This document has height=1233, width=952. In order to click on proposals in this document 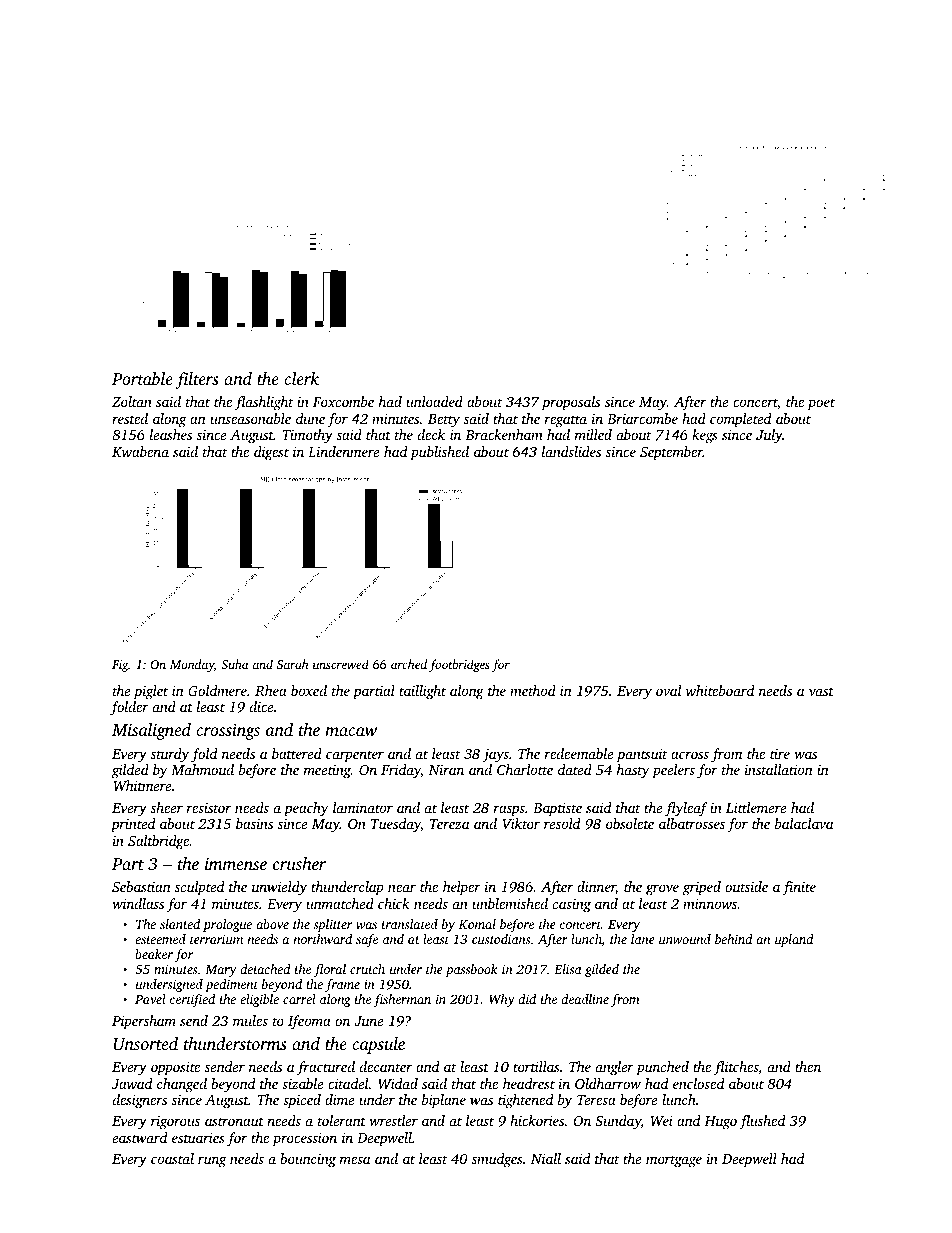, I will do `click(571, 403)`.
